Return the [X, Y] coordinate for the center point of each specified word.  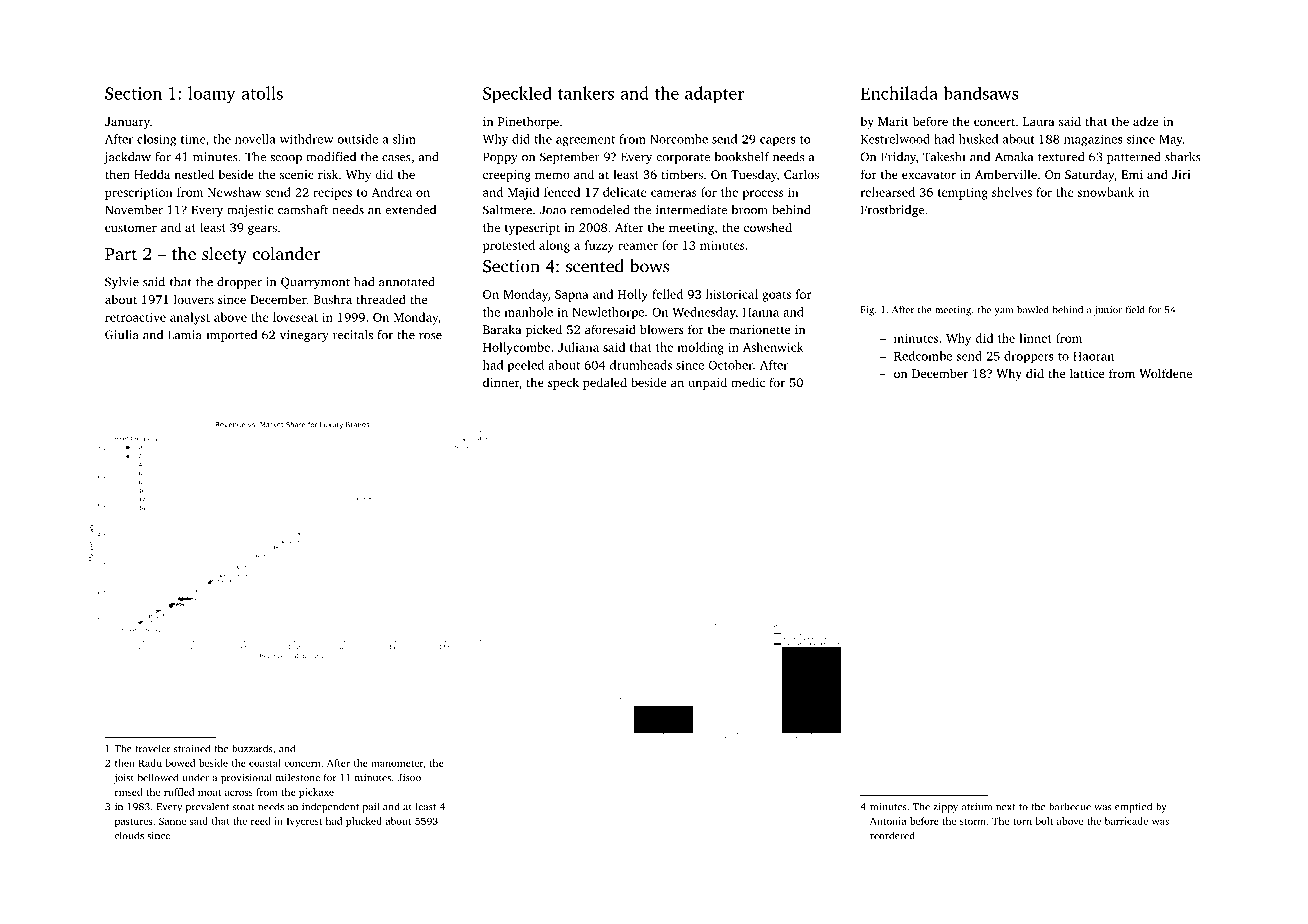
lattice [1087, 373]
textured [1061, 157]
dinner [501, 382]
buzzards [252, 748]
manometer [397, 764]
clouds [129, 835]
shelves [1012, 192]
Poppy [500, 158]
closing [156, 140]
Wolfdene [1165, 373]
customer [131, 228]
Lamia [184, 335]
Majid [523, 193]
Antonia [888, 821]
